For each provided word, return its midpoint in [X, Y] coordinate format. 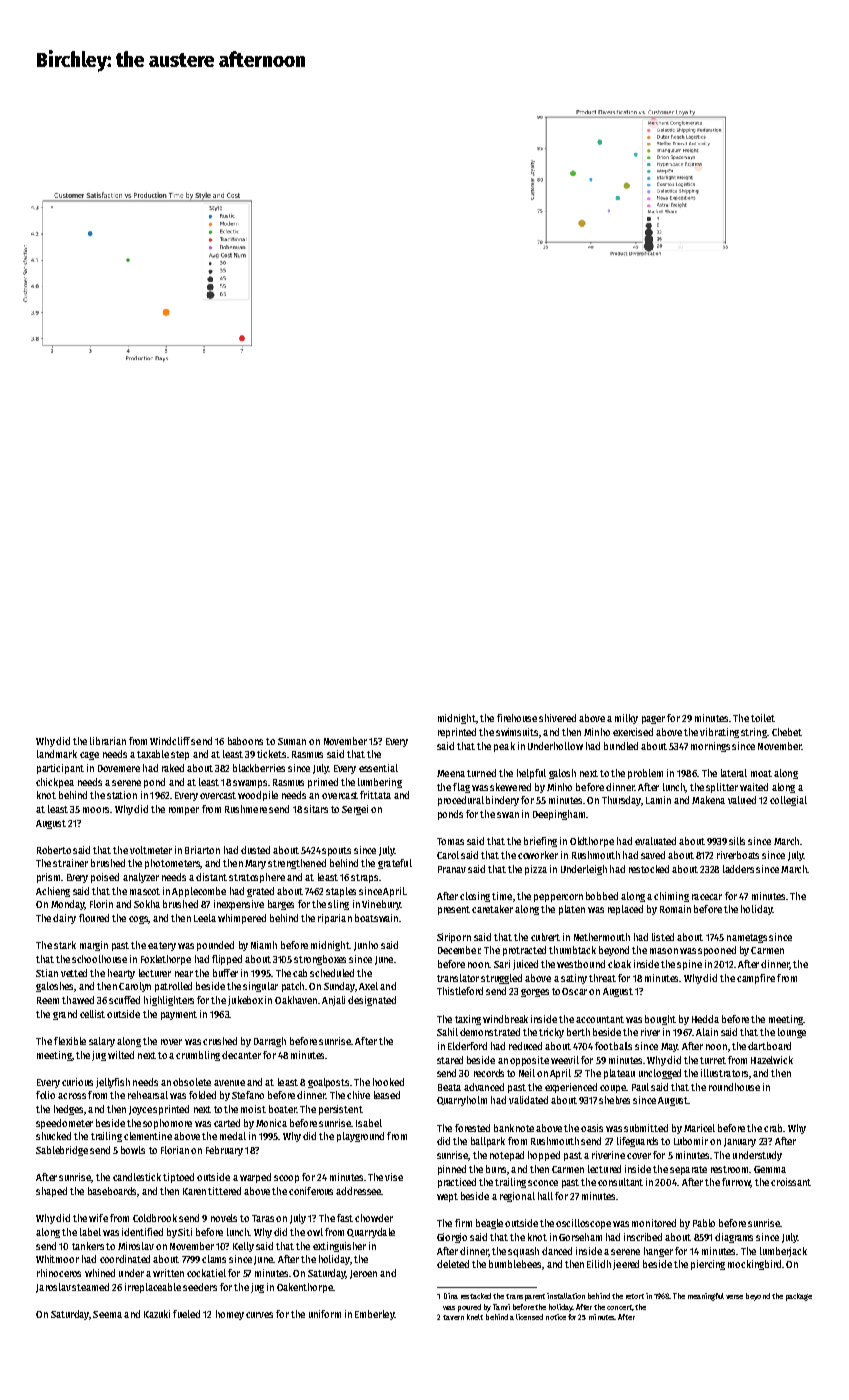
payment [179, 1015]
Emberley [374, 1315]
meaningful [706, 1297]
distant [211, 877]
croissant [791, 1182]
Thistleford [460, 991]
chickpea [55, 783]
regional [517, 1197]
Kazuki [157, 1314]
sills [737, 841]
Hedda [705, 1019]
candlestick [137, 1177]
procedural [461, 801]
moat [761, 773]
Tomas [450, 841]
